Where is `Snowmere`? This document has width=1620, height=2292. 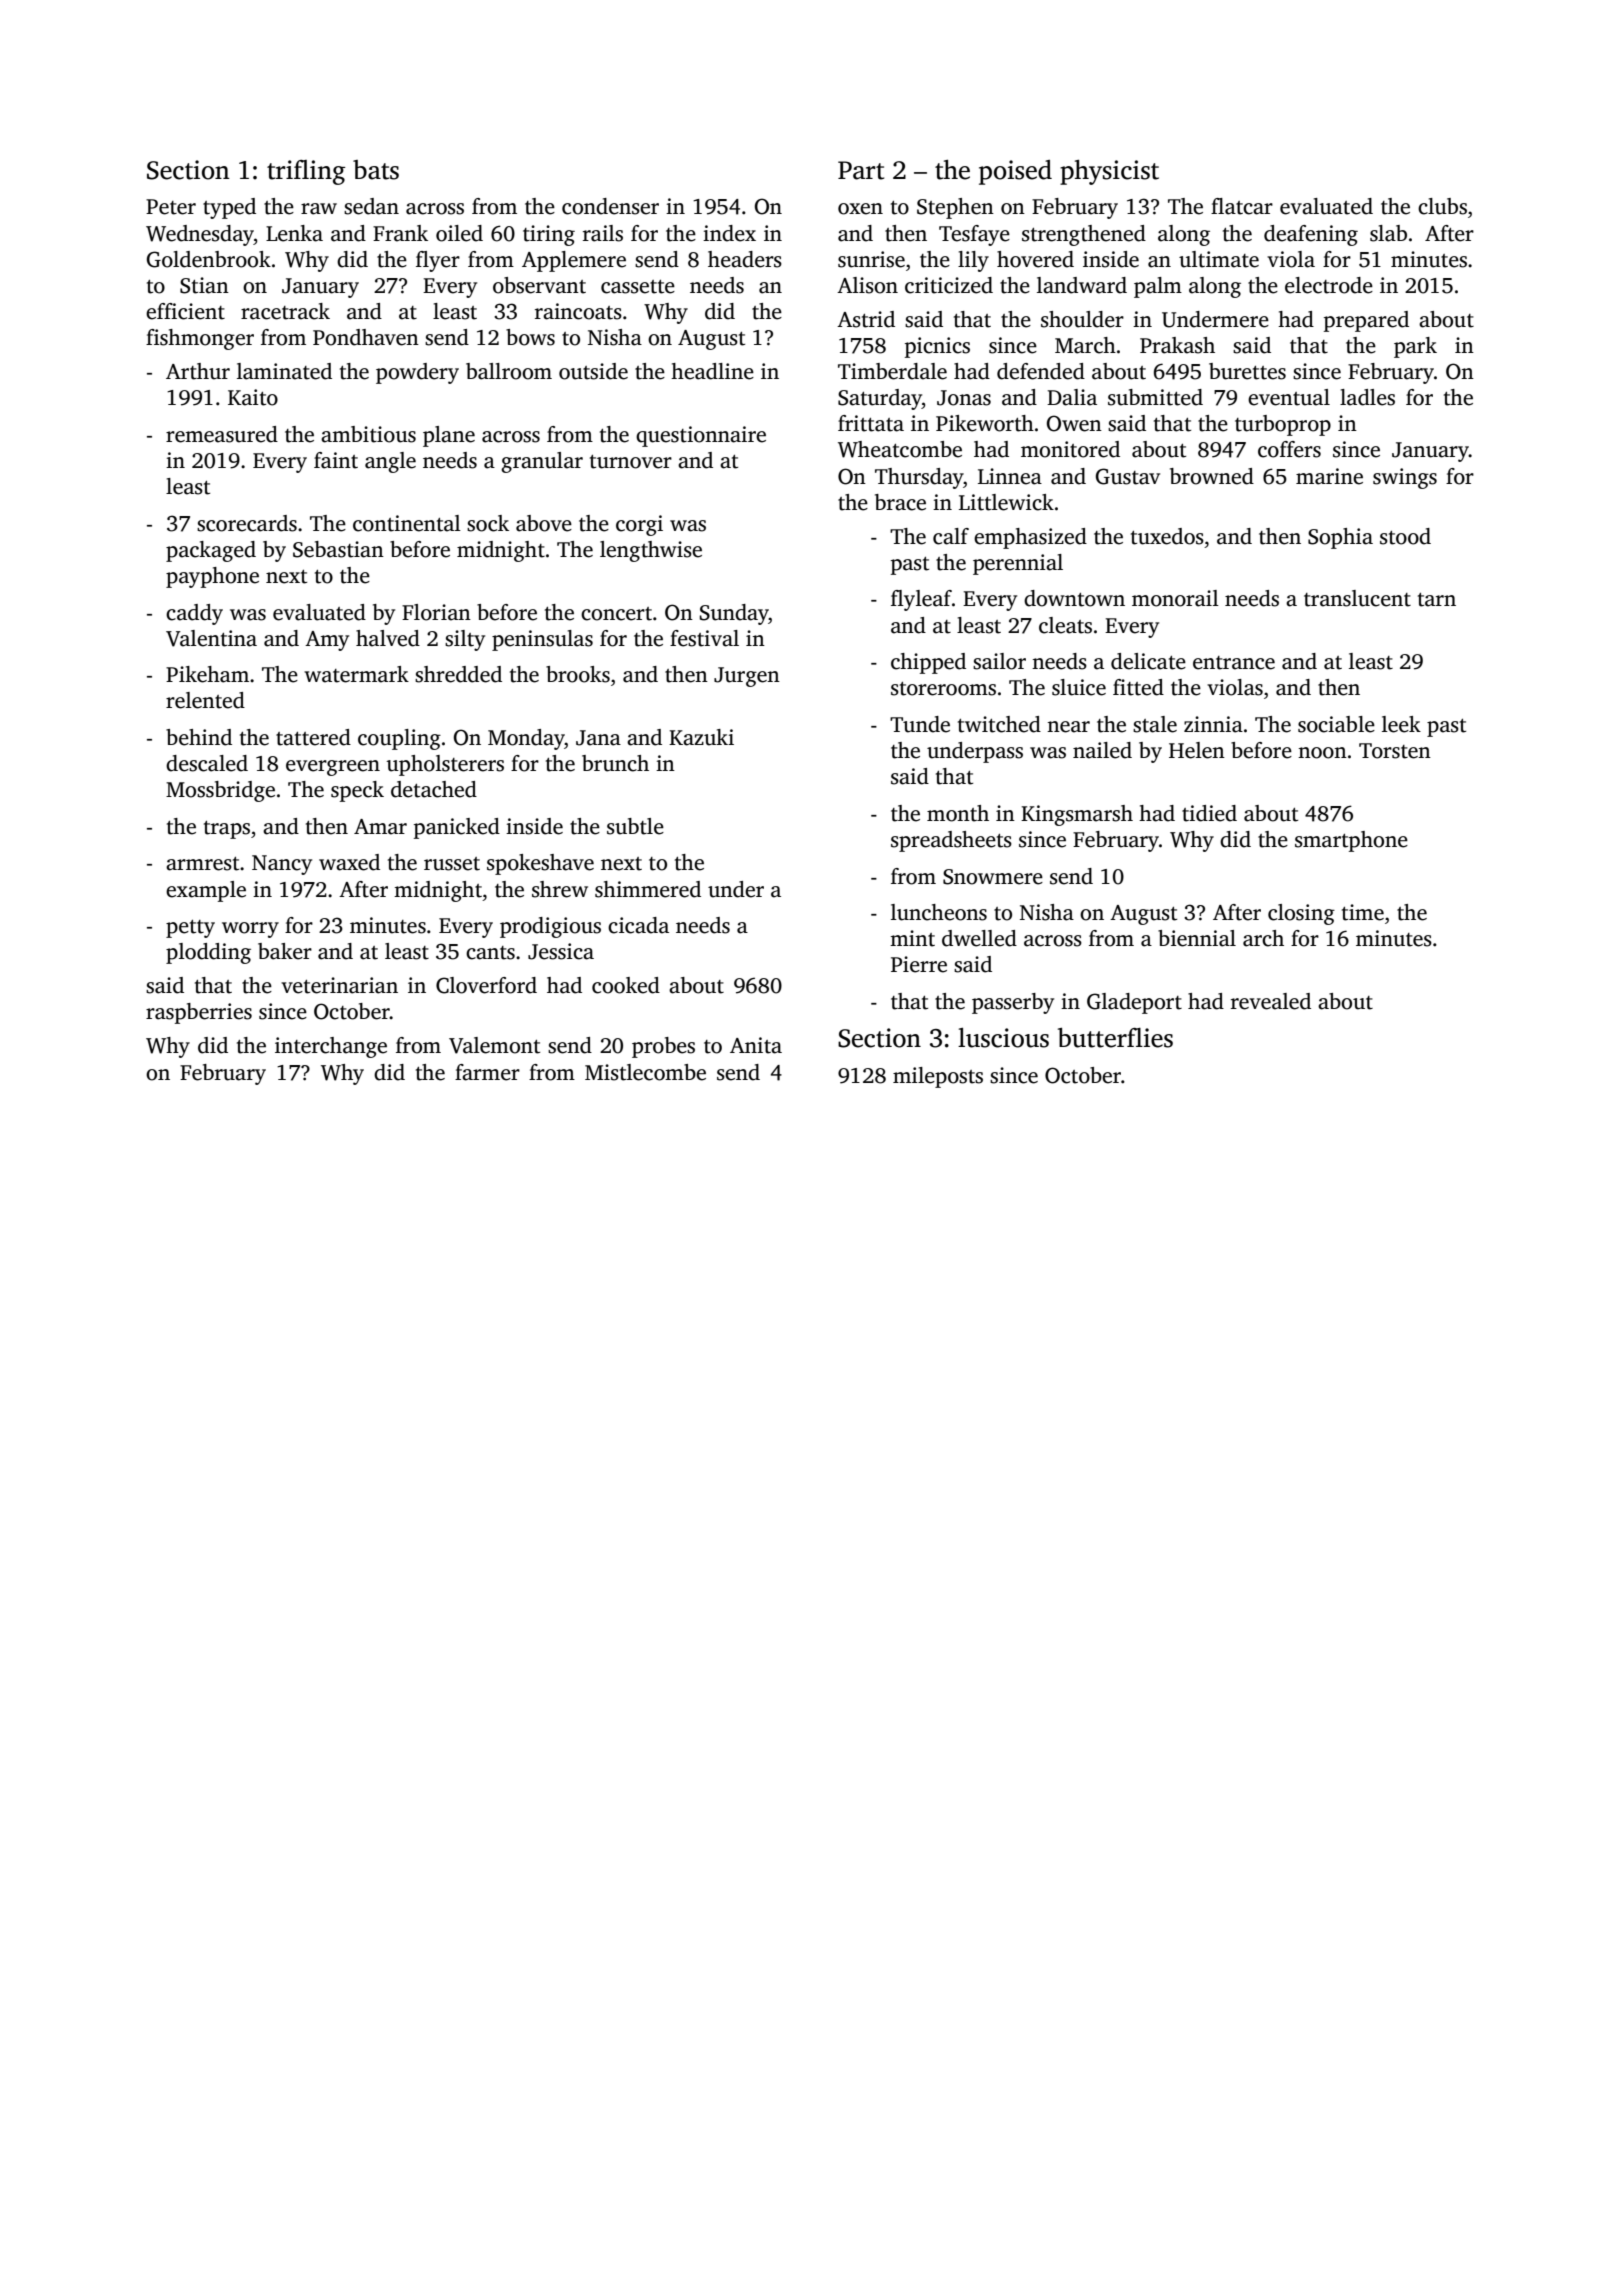 Snowmere is located at coordinates (993, 877).
